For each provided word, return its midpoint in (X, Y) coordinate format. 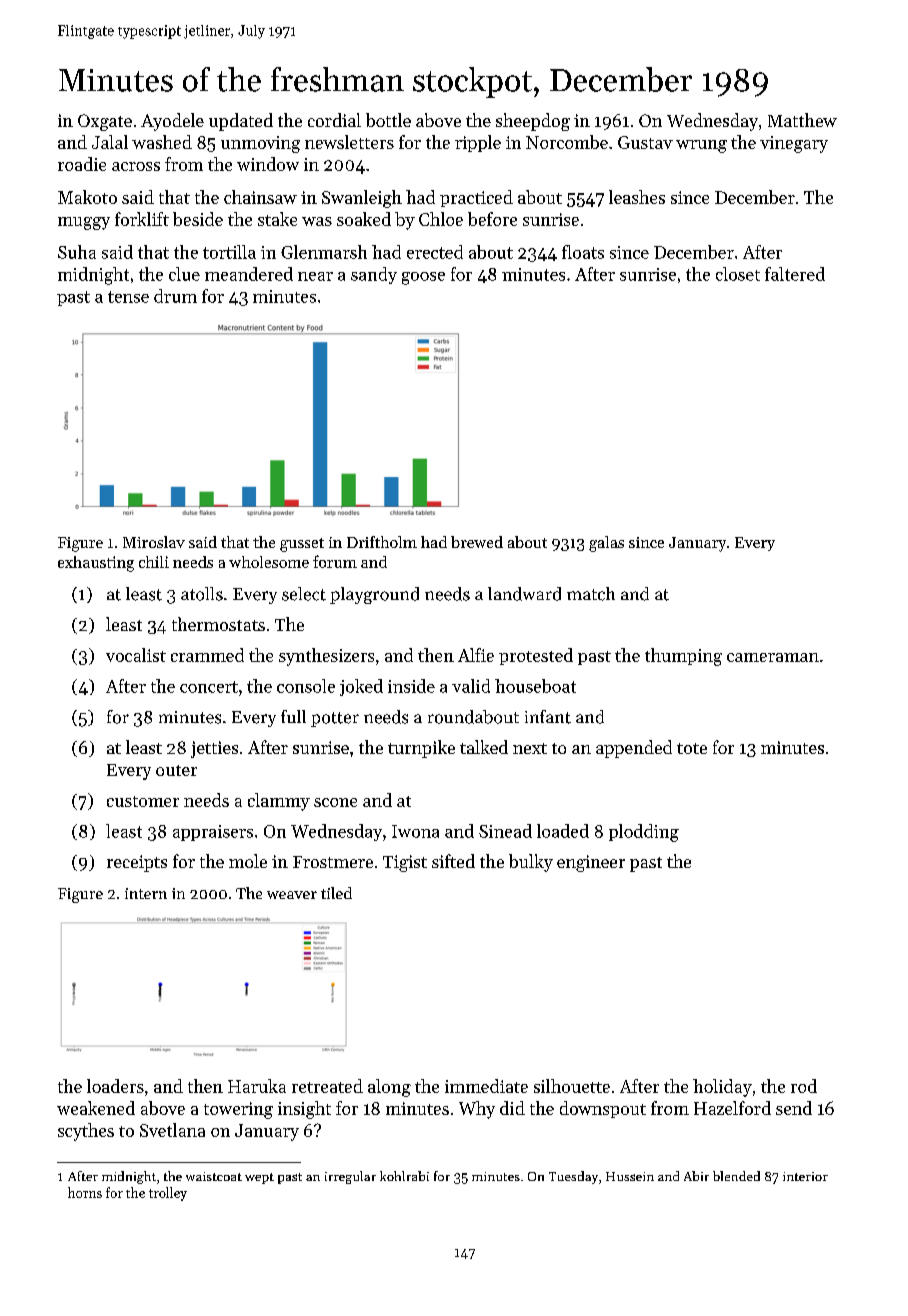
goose (423, 278)
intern (146, 893)
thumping (683, 657)
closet (738, 274)
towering (238, 1110)
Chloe (441, 219)
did (512, 1108)
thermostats (218, 624)
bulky (531, 863)
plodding (644, 833)
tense (128, 297)
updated (241, 122)
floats (583, 252)
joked (361, 687)
